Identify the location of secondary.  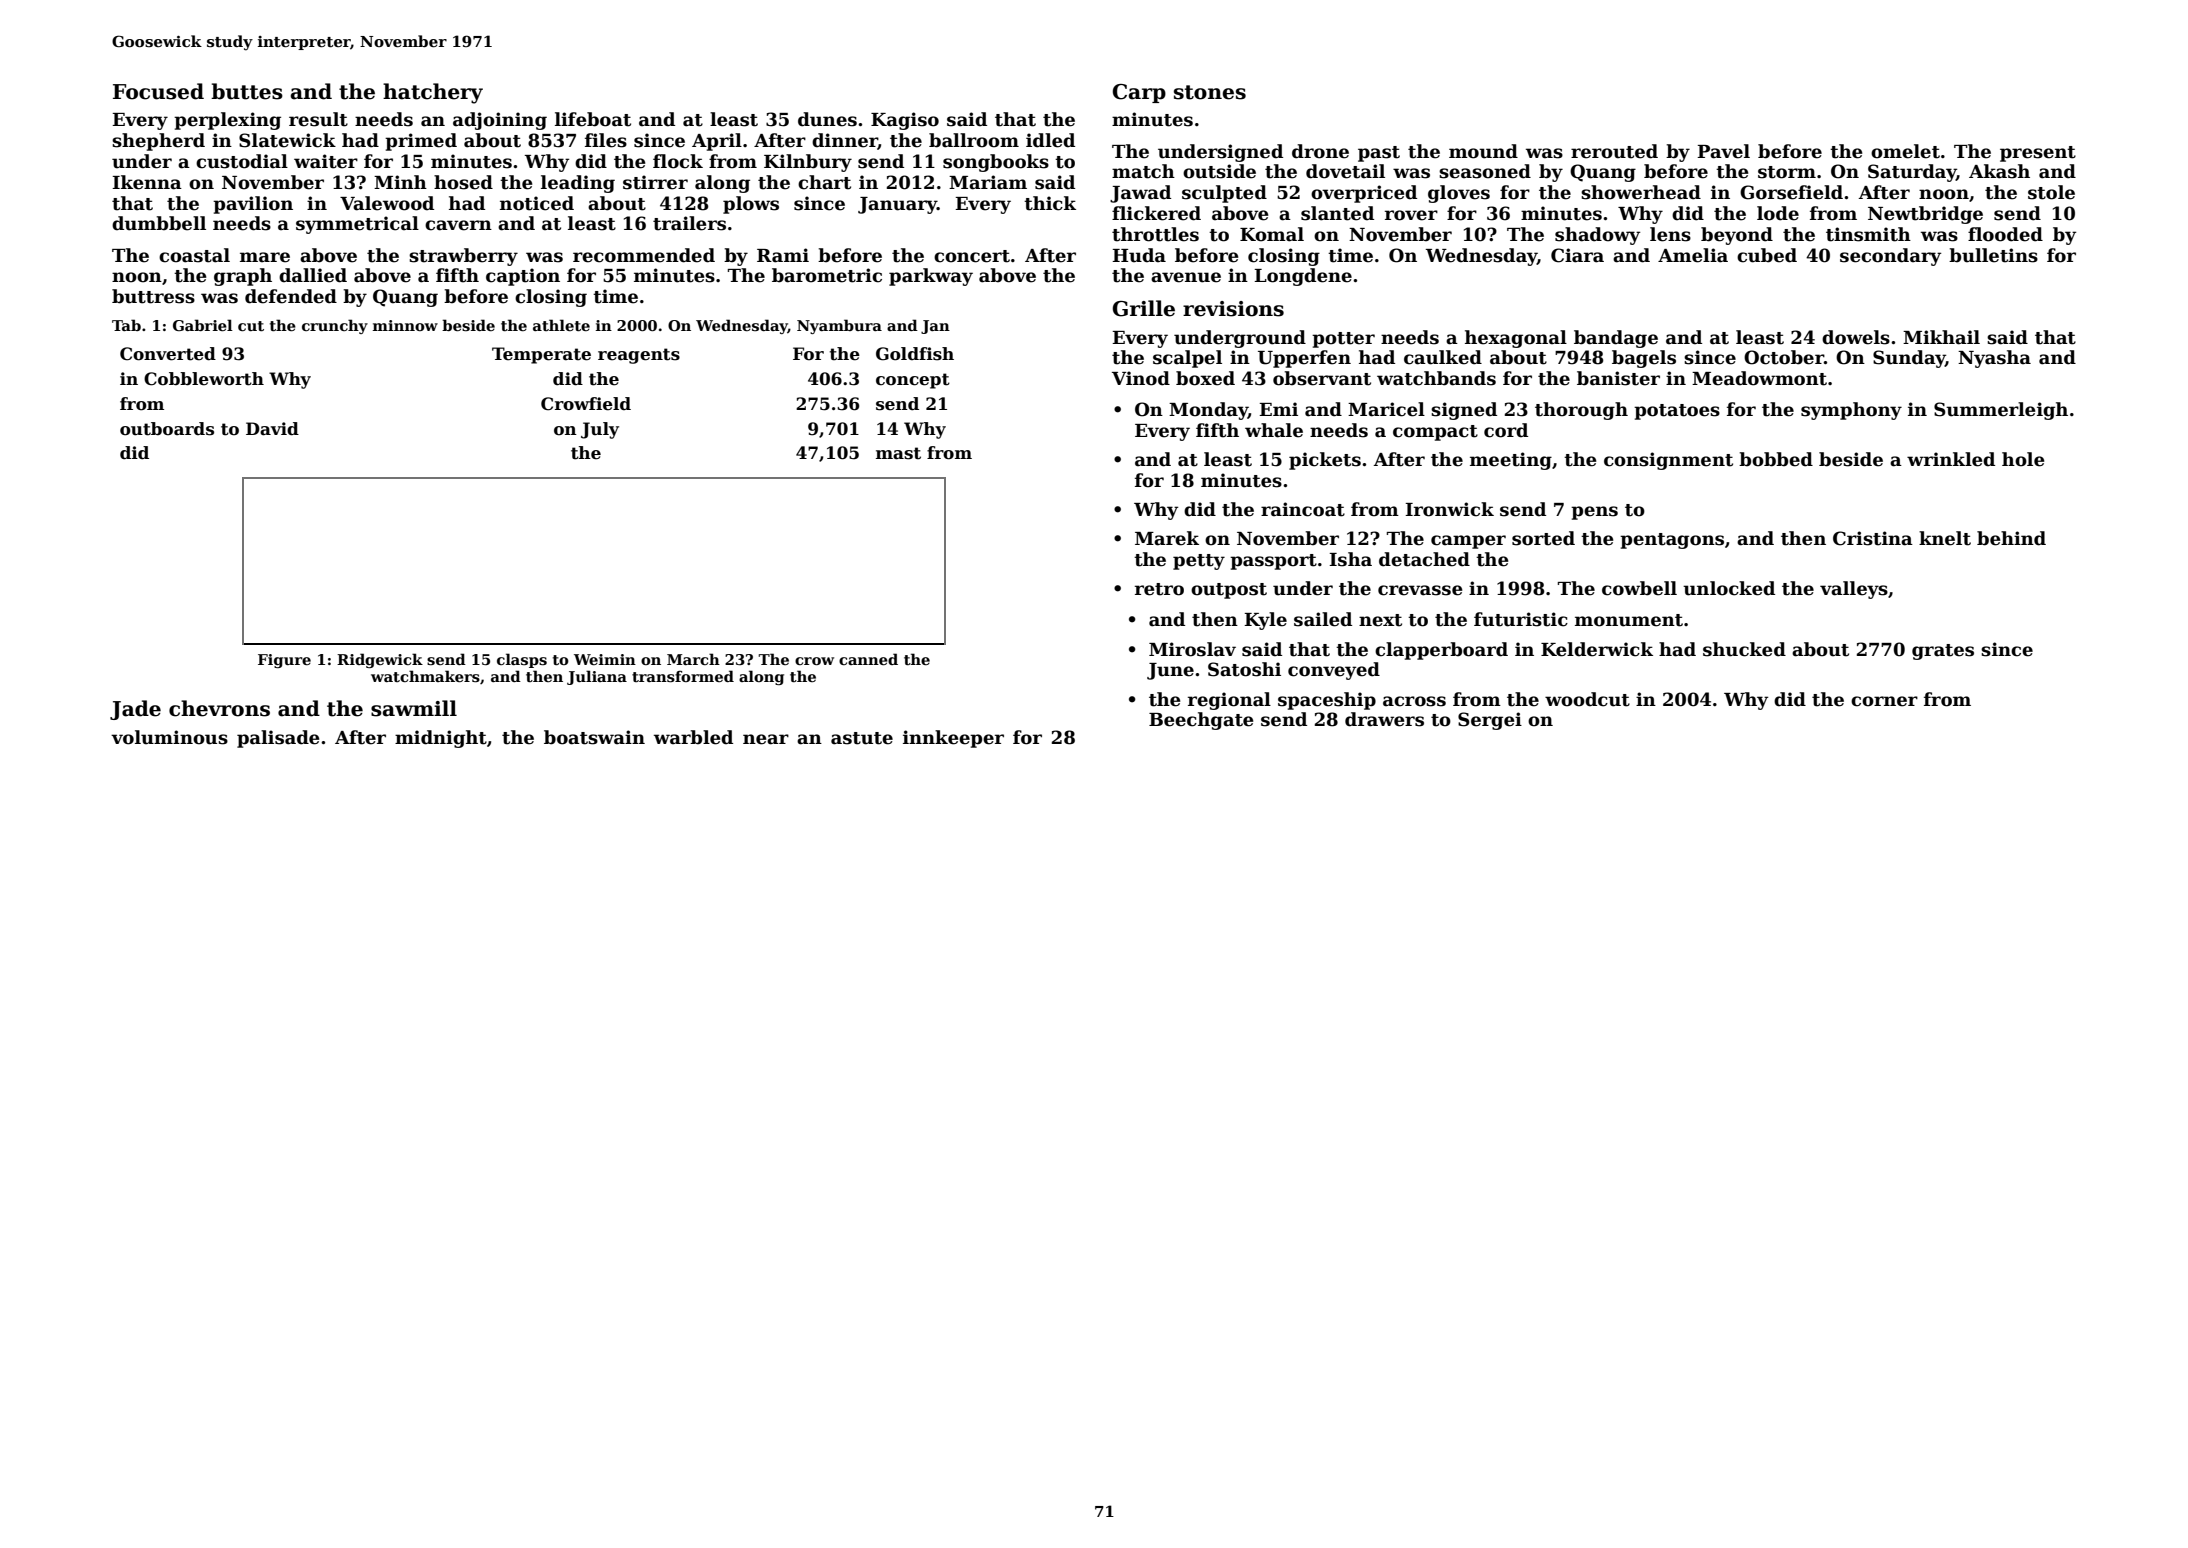
(1890, 257).
